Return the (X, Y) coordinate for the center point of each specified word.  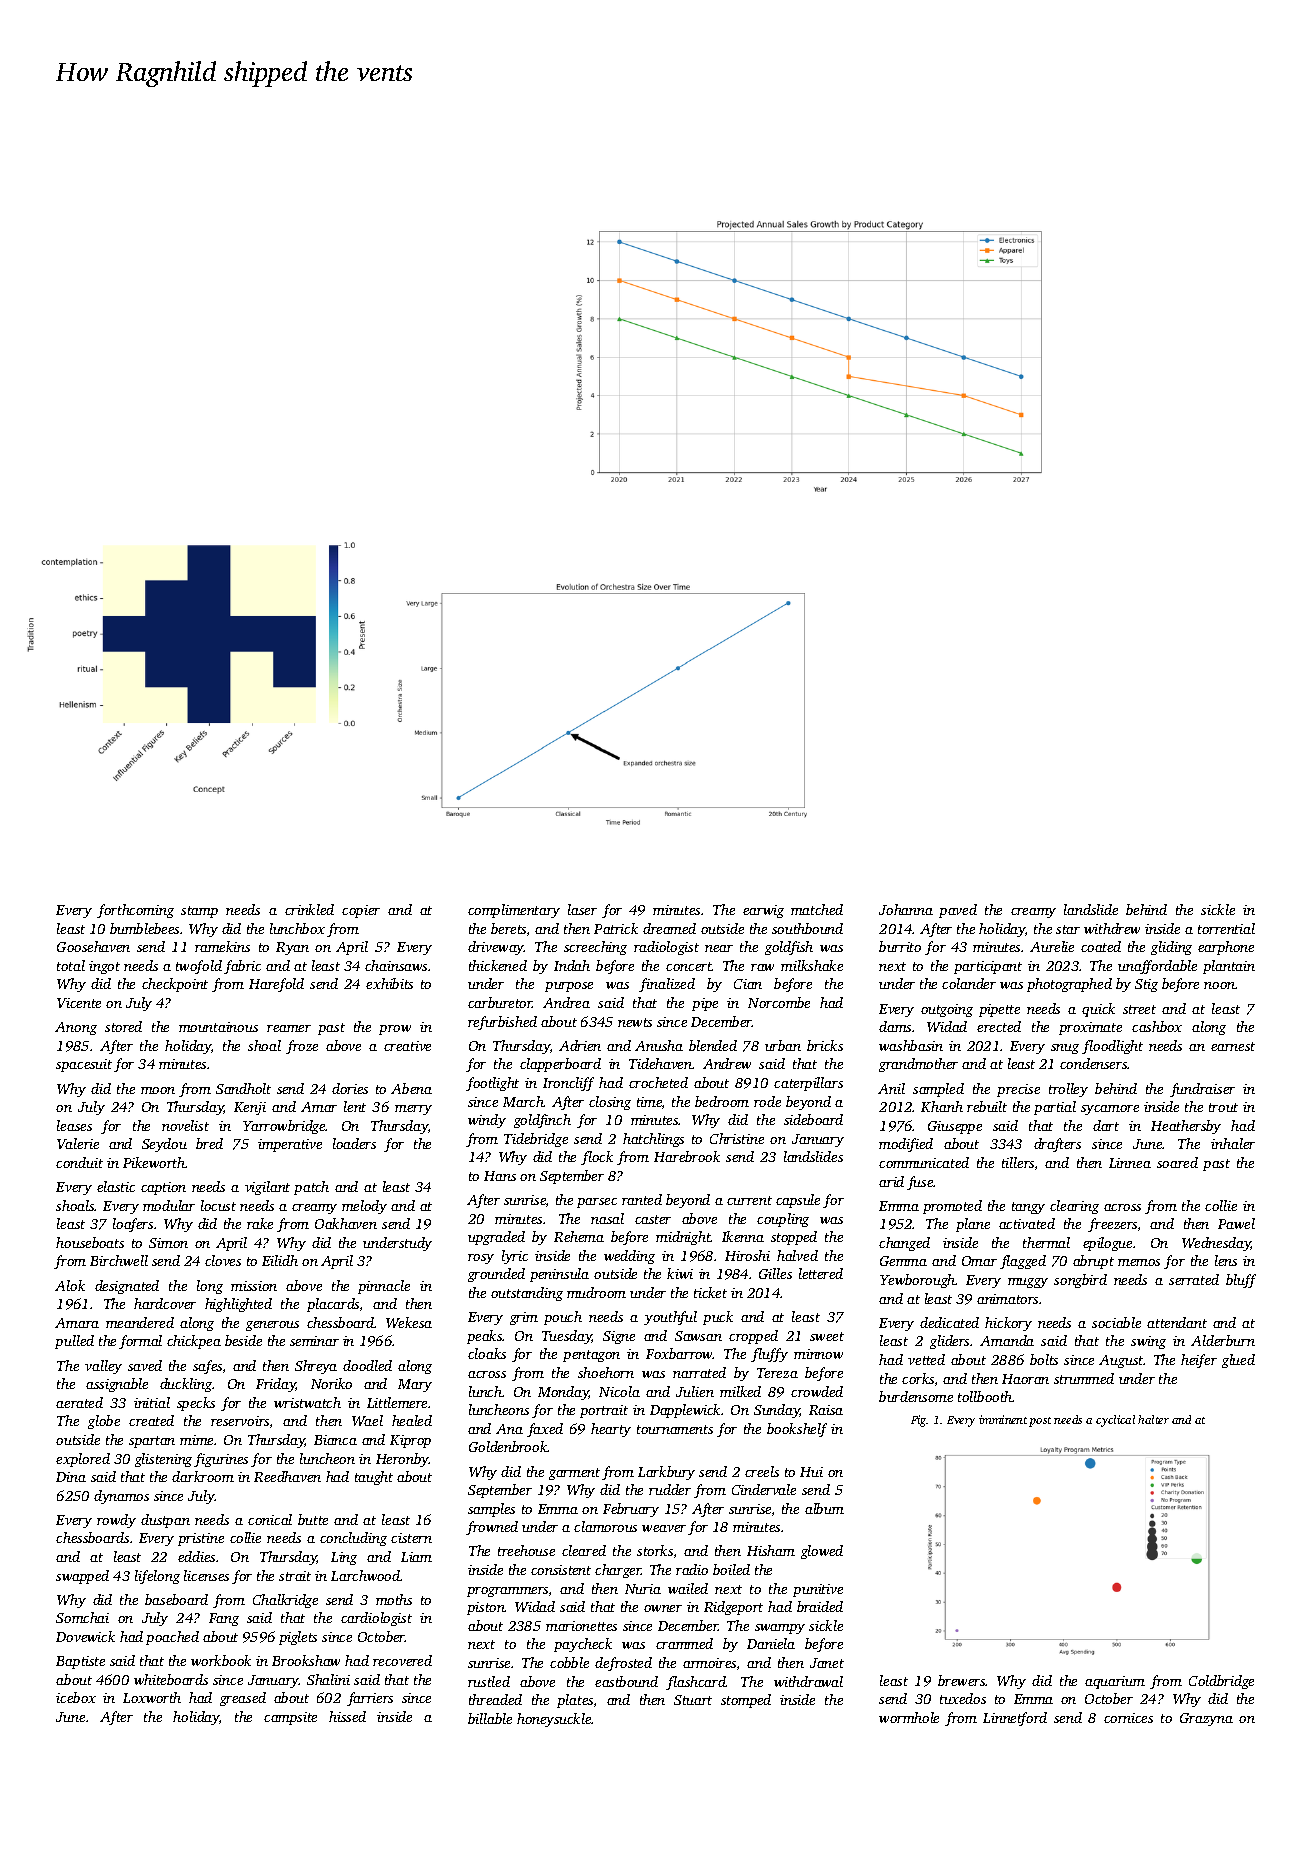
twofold (199, 967)
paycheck (583, 1645)
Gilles (775, 1273)
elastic (116, 1186)
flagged (1023, 1262)
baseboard (176, 1599)
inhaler (1233, 1143)
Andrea (566, 1002)
